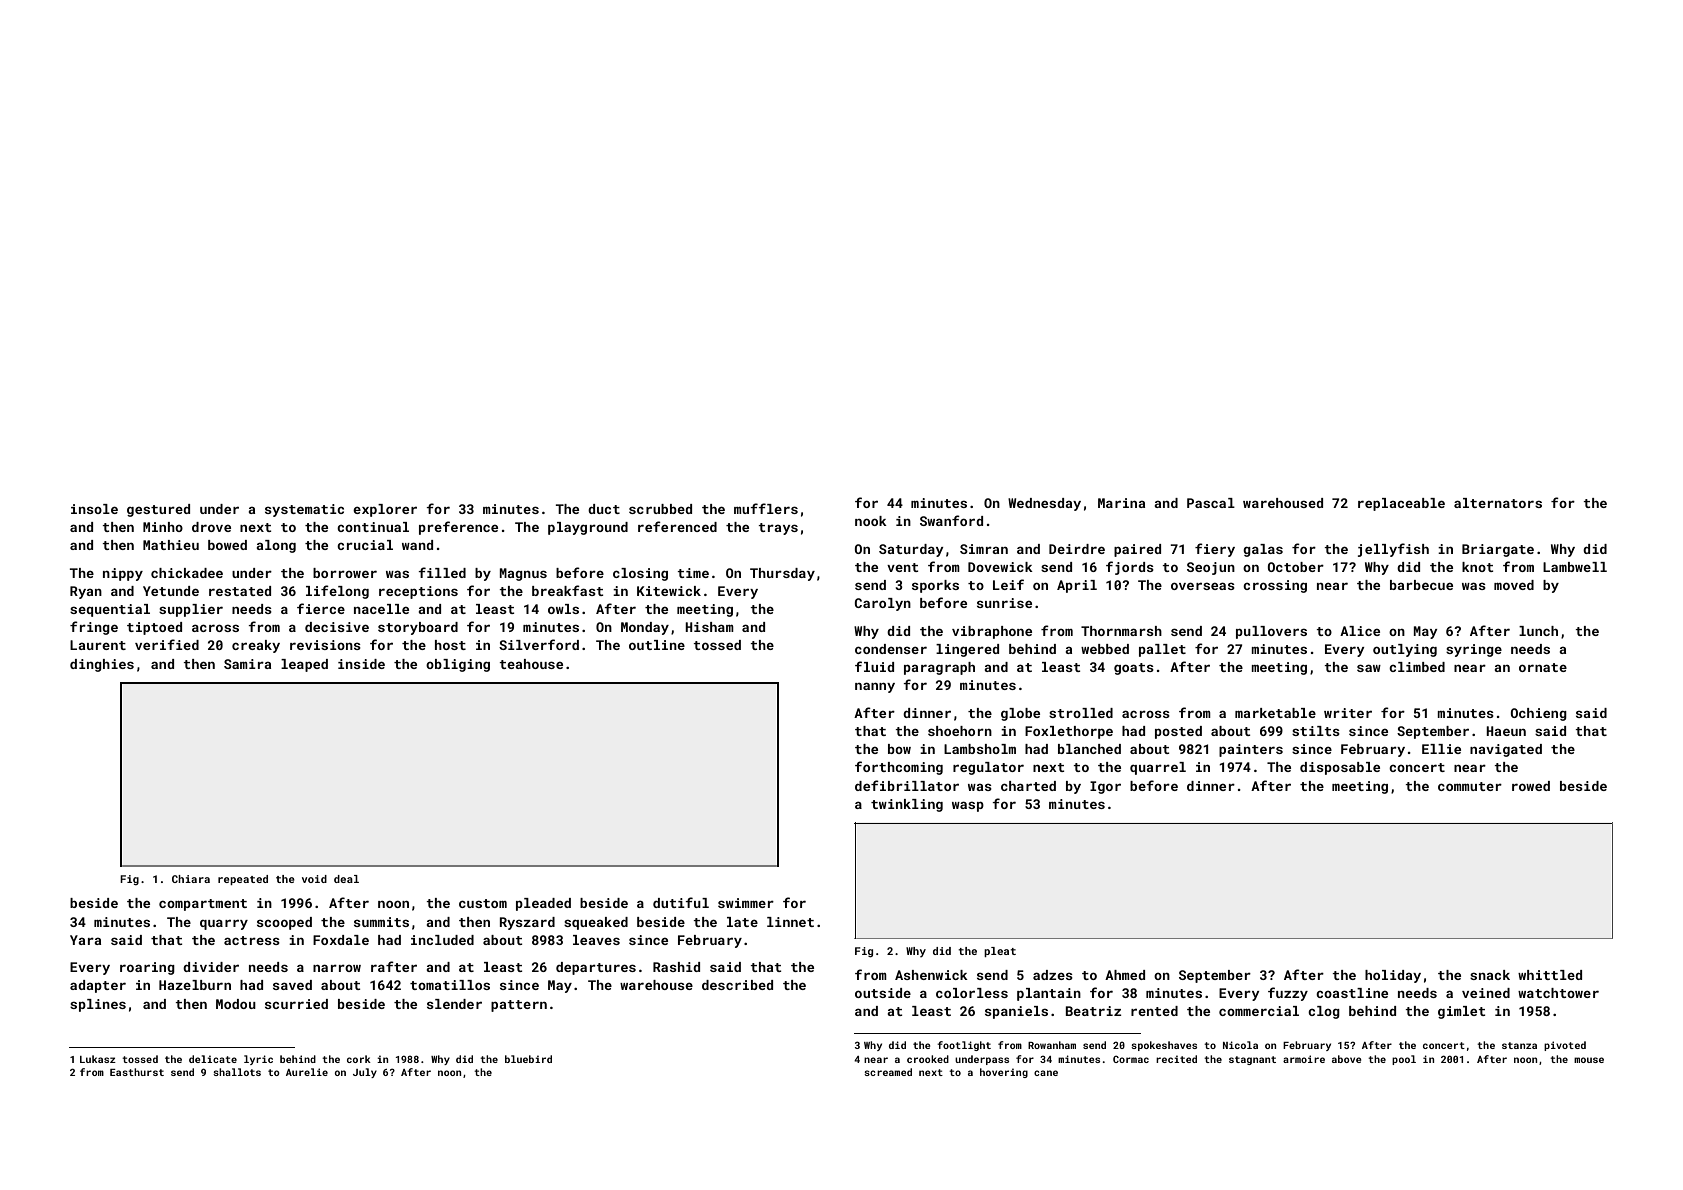 This page has height=1190, width=1683. What do you see at coordinates (528, 1059) in the page?
I see `bluebird` at bounding box center [528, 1059].
